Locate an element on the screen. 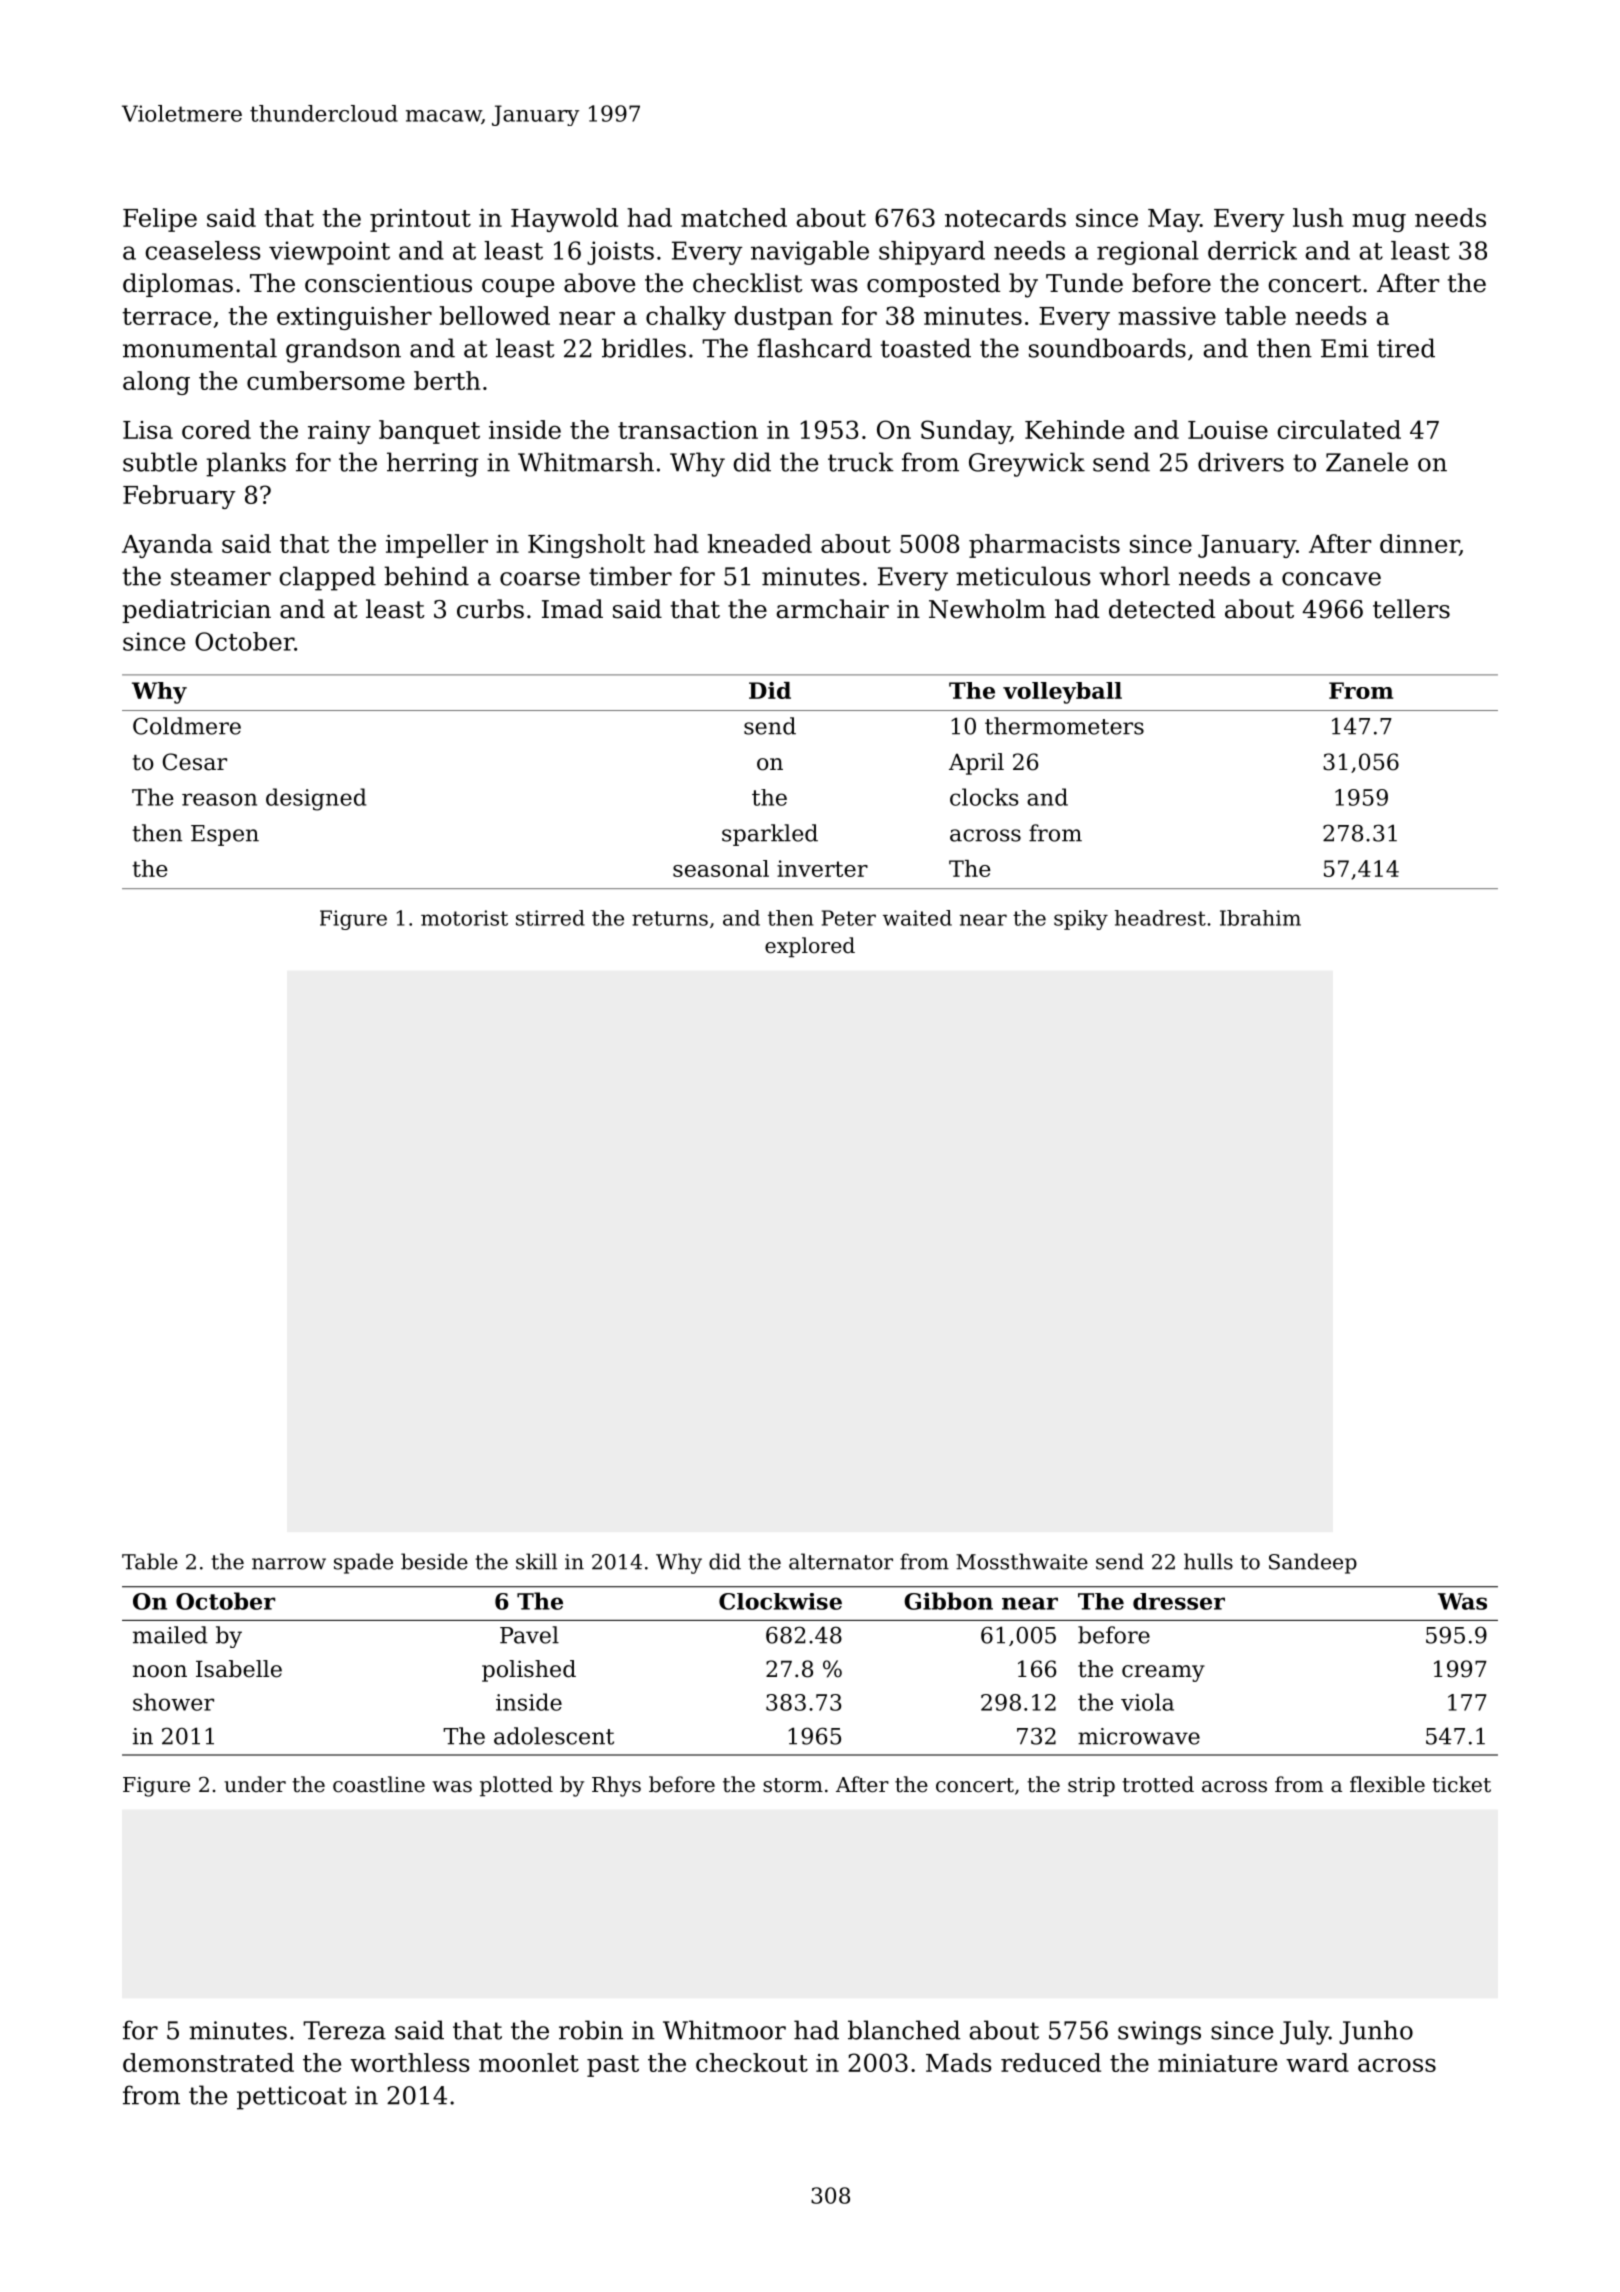  explored is located at coordinates (810, 947).
